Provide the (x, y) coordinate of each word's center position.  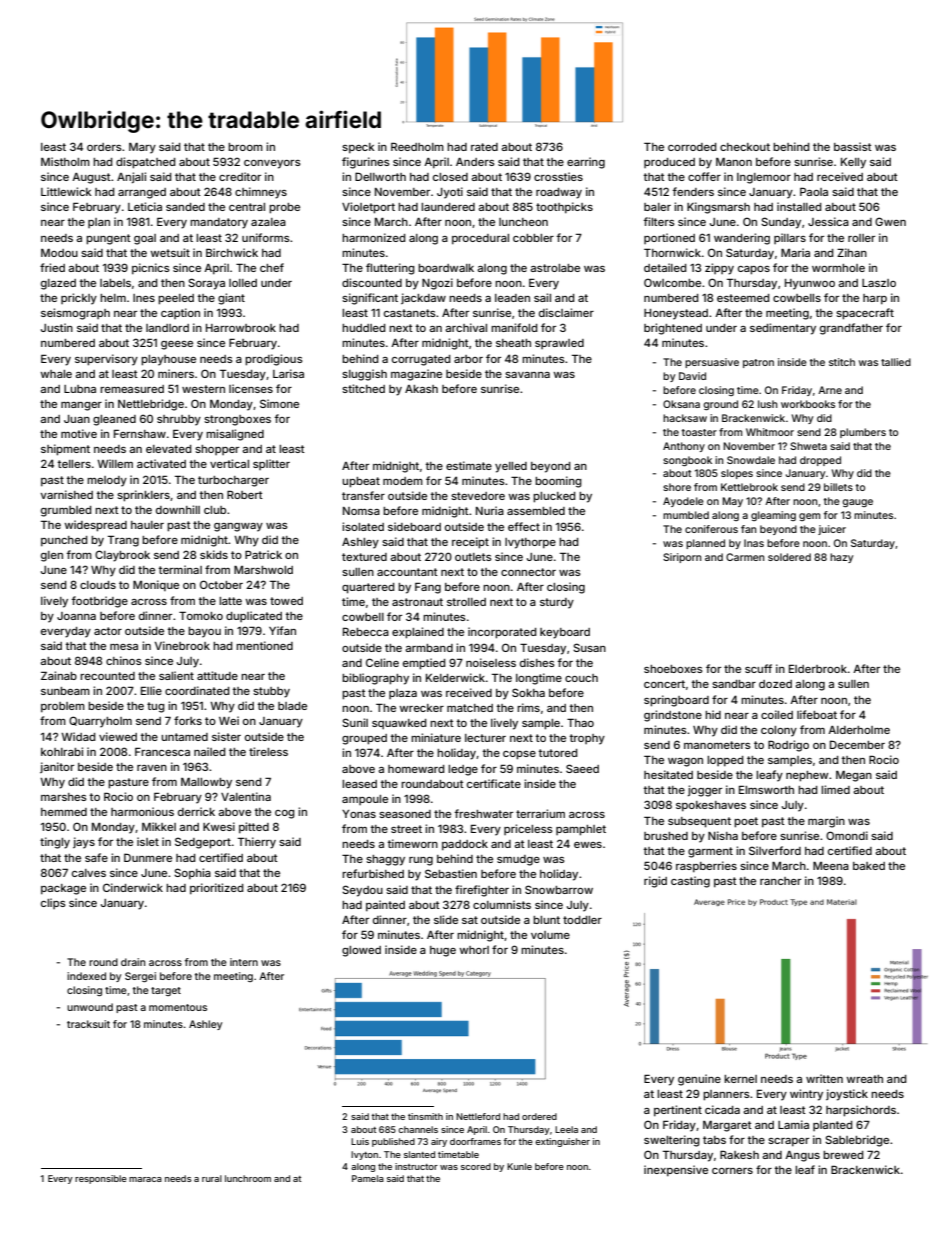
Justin (57, 327)
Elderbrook (818, 668)
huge (443, 951)
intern (244, 962)
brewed (843, 1155)
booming (558, 482)
